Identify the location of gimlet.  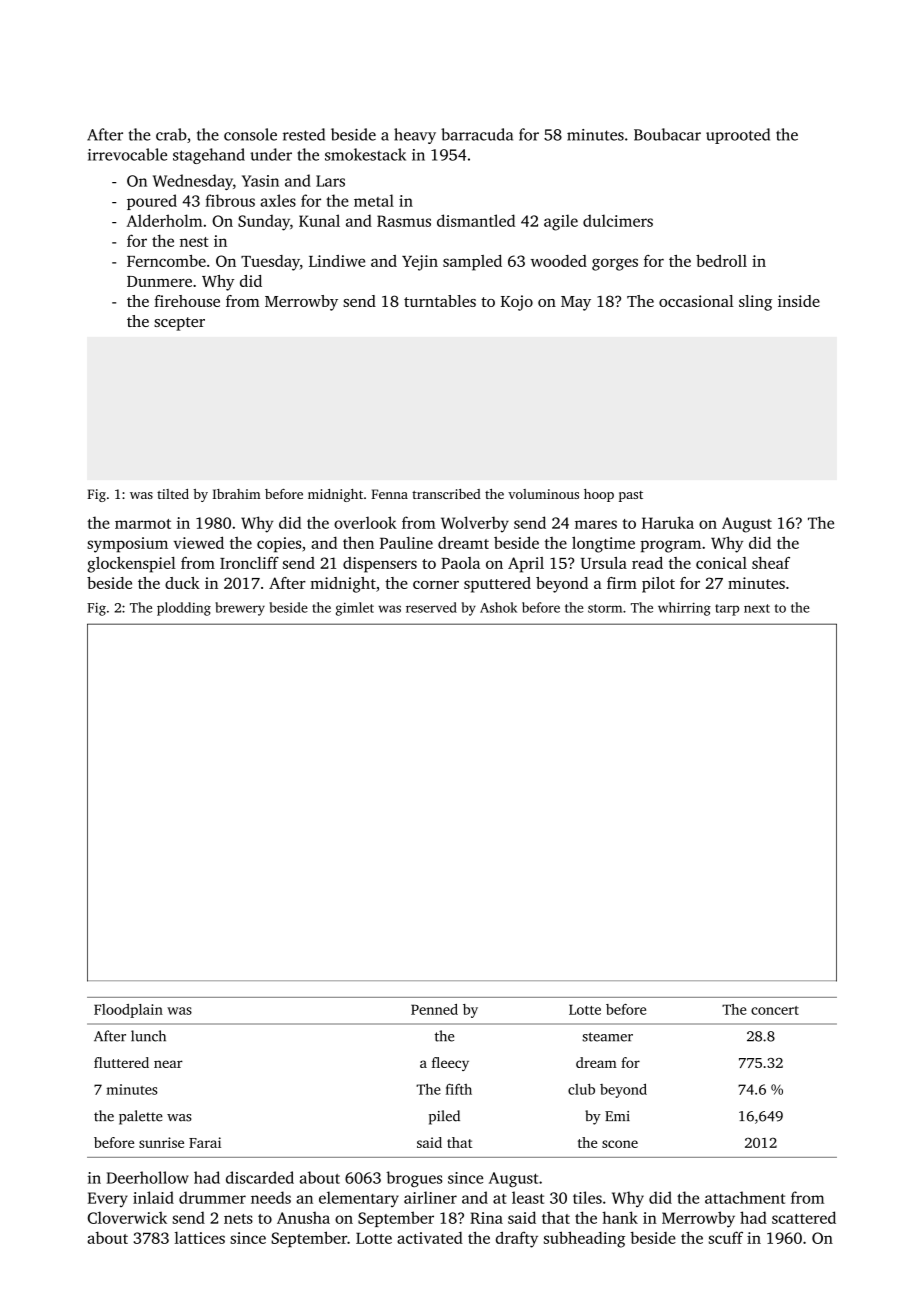
(355, 609).
